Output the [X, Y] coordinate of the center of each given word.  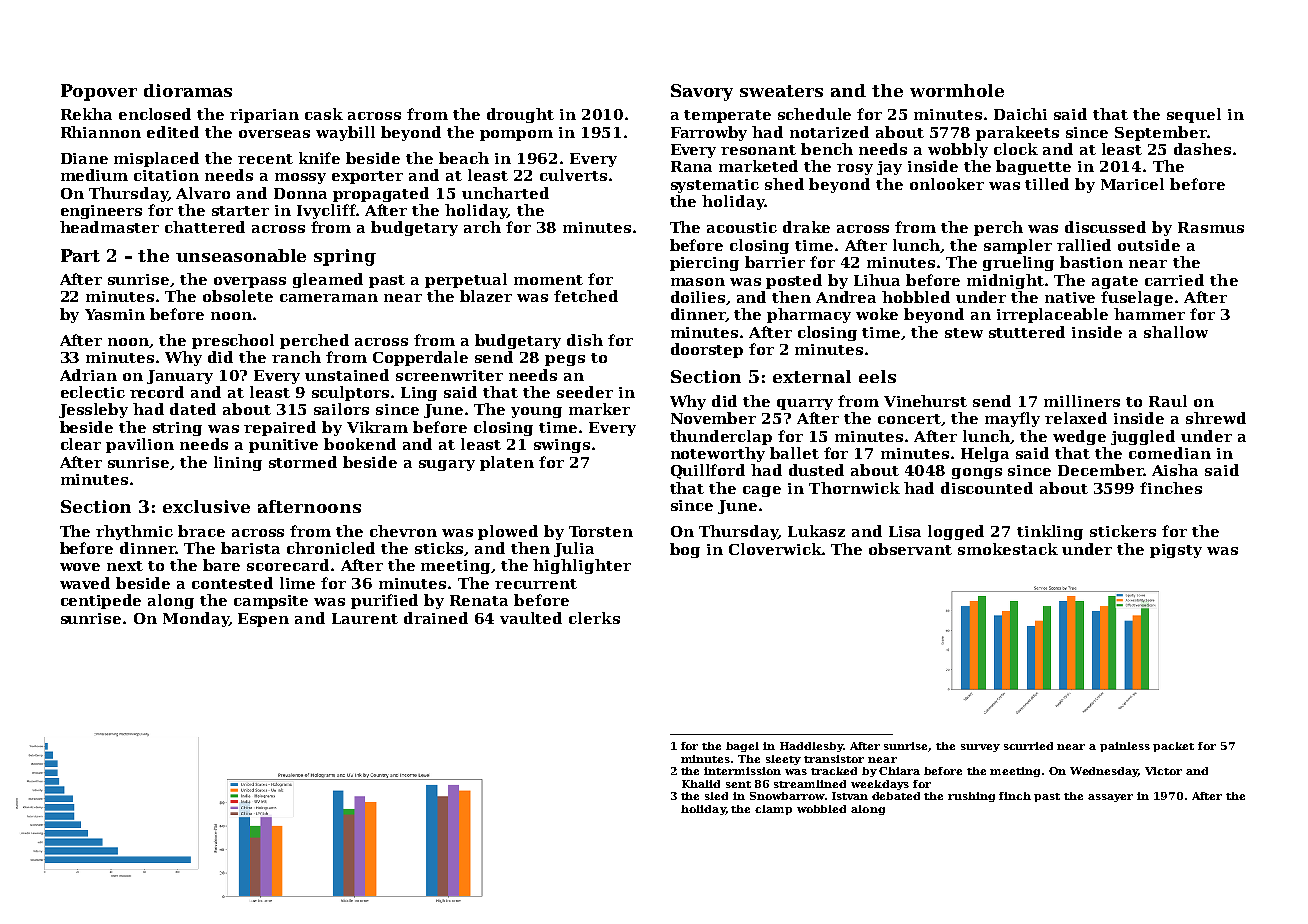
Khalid [701, 784]
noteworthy [718, 454]
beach [464, 158]
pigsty [1176, 551]
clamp [773, 810]
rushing [971, 797]
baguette [1033, 167]
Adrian [88, 375]
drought [520, 115]
